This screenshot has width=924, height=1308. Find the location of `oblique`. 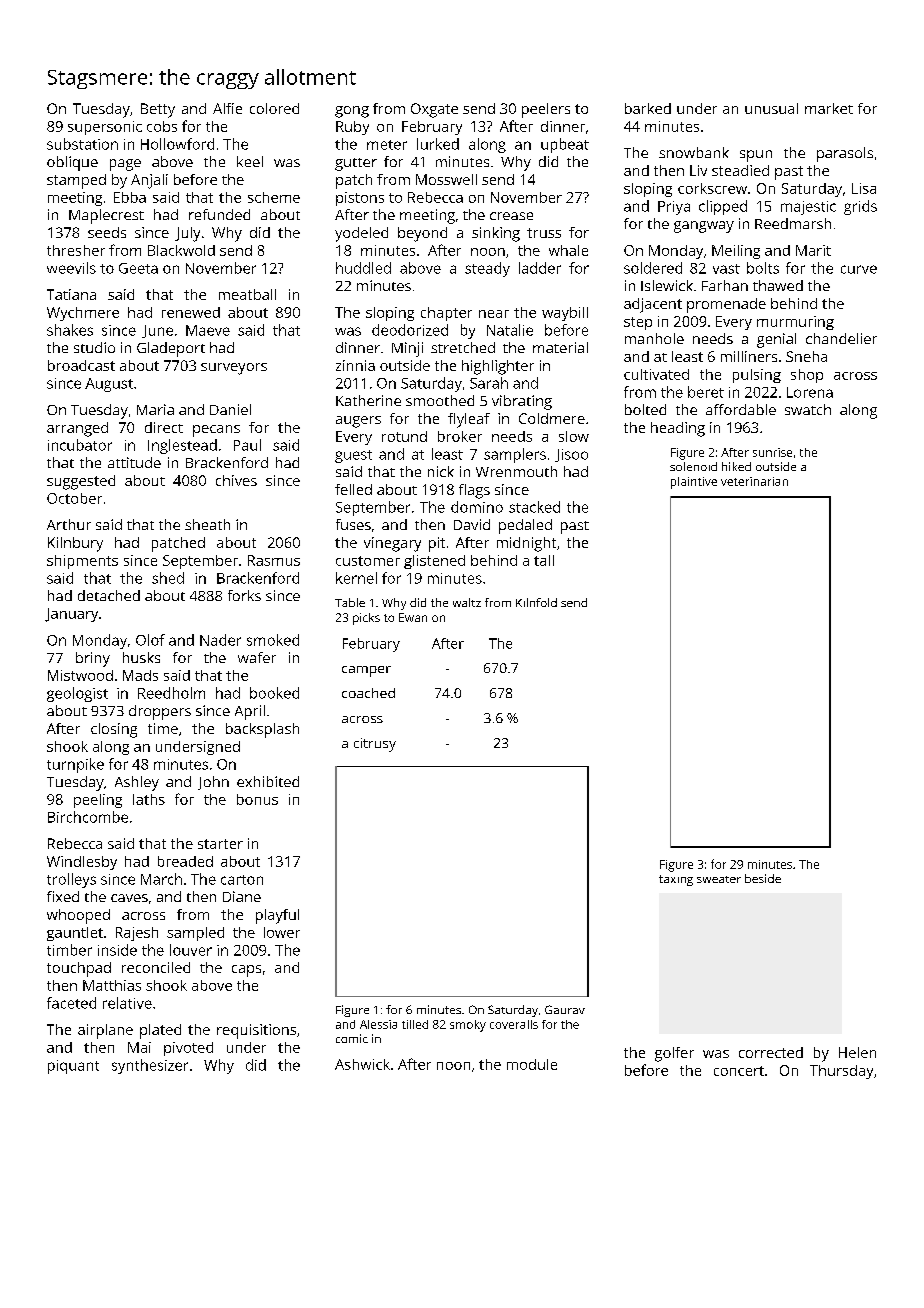

oblique is located at coordinates (72, 163).
